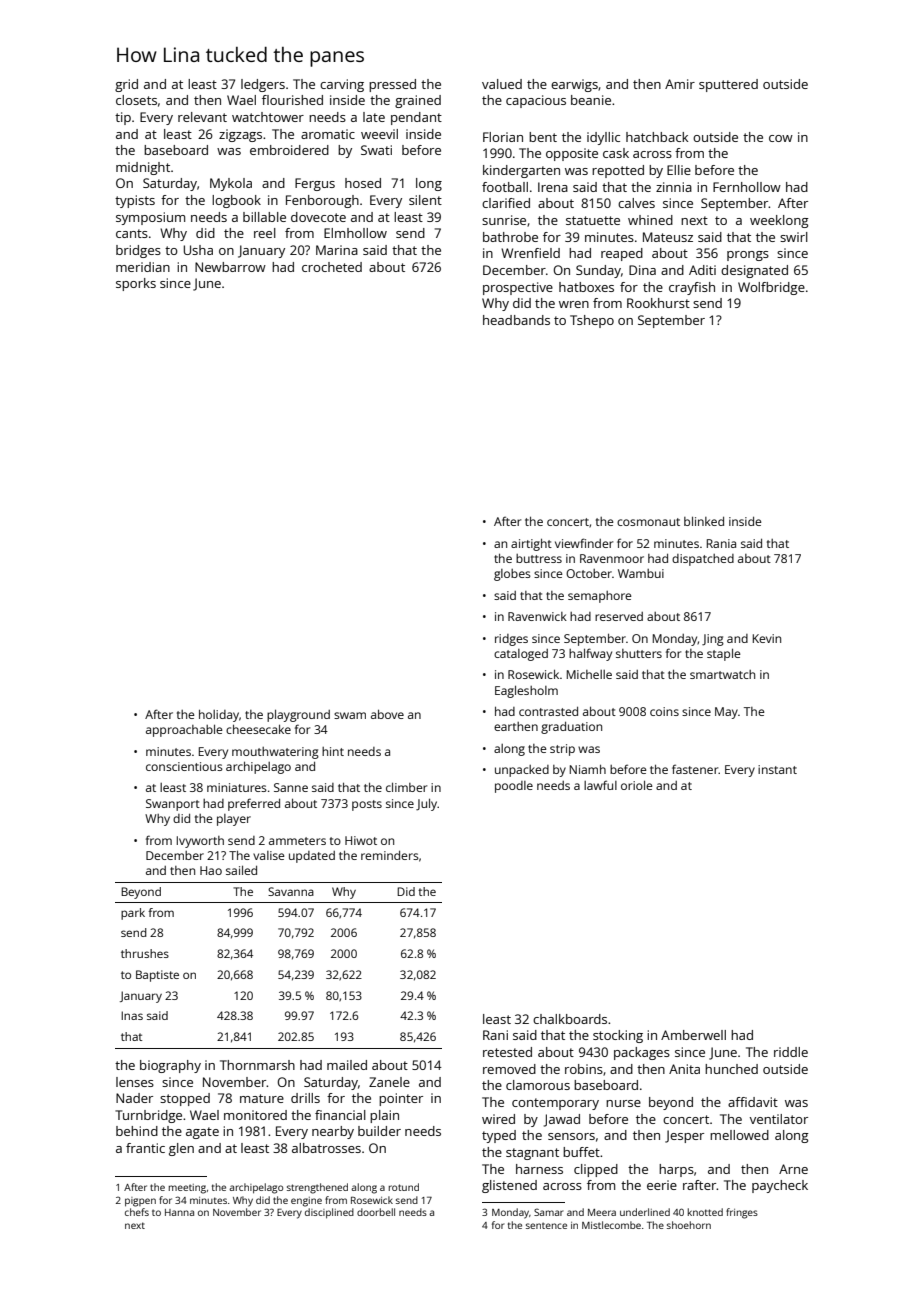 The height and width of the document is (1308, 924). What do you see at coordinates (680, 84) in the document?
I see `Amir` at bounding box center [680, 84].
